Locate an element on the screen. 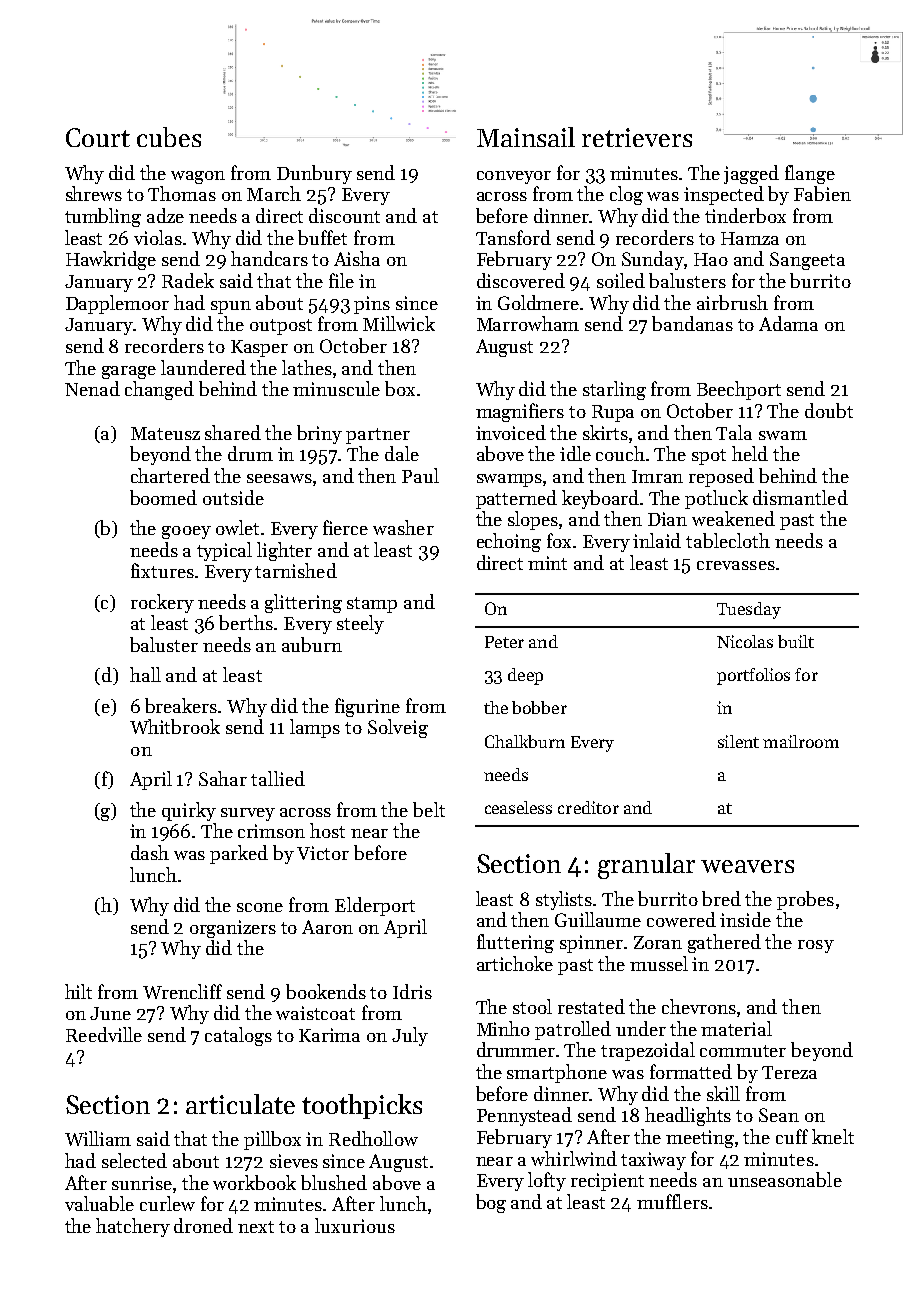 This screenshot has height=1314, width=924. ceaseless is located at coordinates (518, 807).
